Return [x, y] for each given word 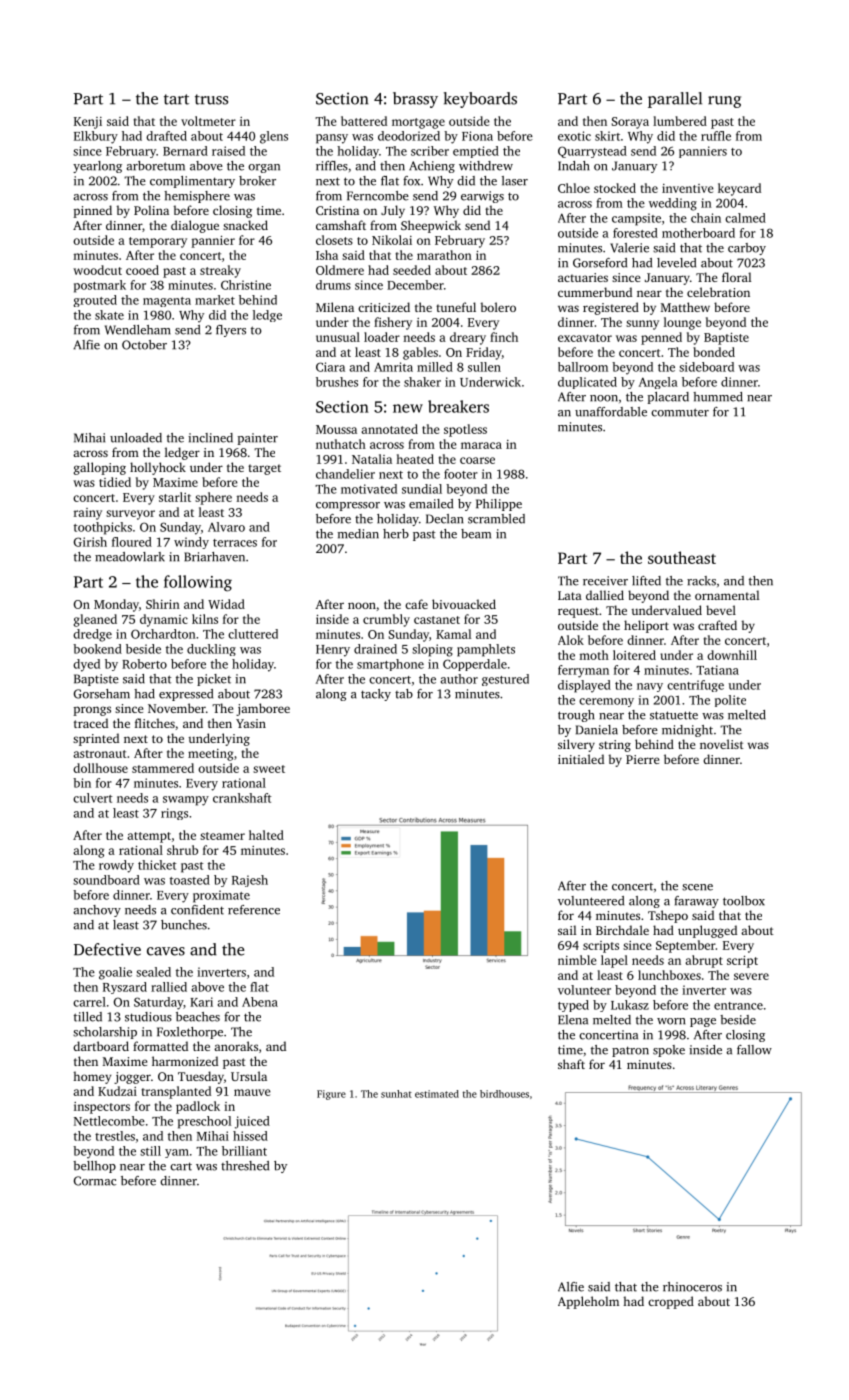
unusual [338, 337]
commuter [680, 412]
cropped [671, 1302]
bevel [721, 610]
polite [730, 701]
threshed [245, 1166]
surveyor [130, 515]
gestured [505, 680]
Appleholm [588, 1302]
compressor [348, 506]
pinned [92, 211]
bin [82, 783]
